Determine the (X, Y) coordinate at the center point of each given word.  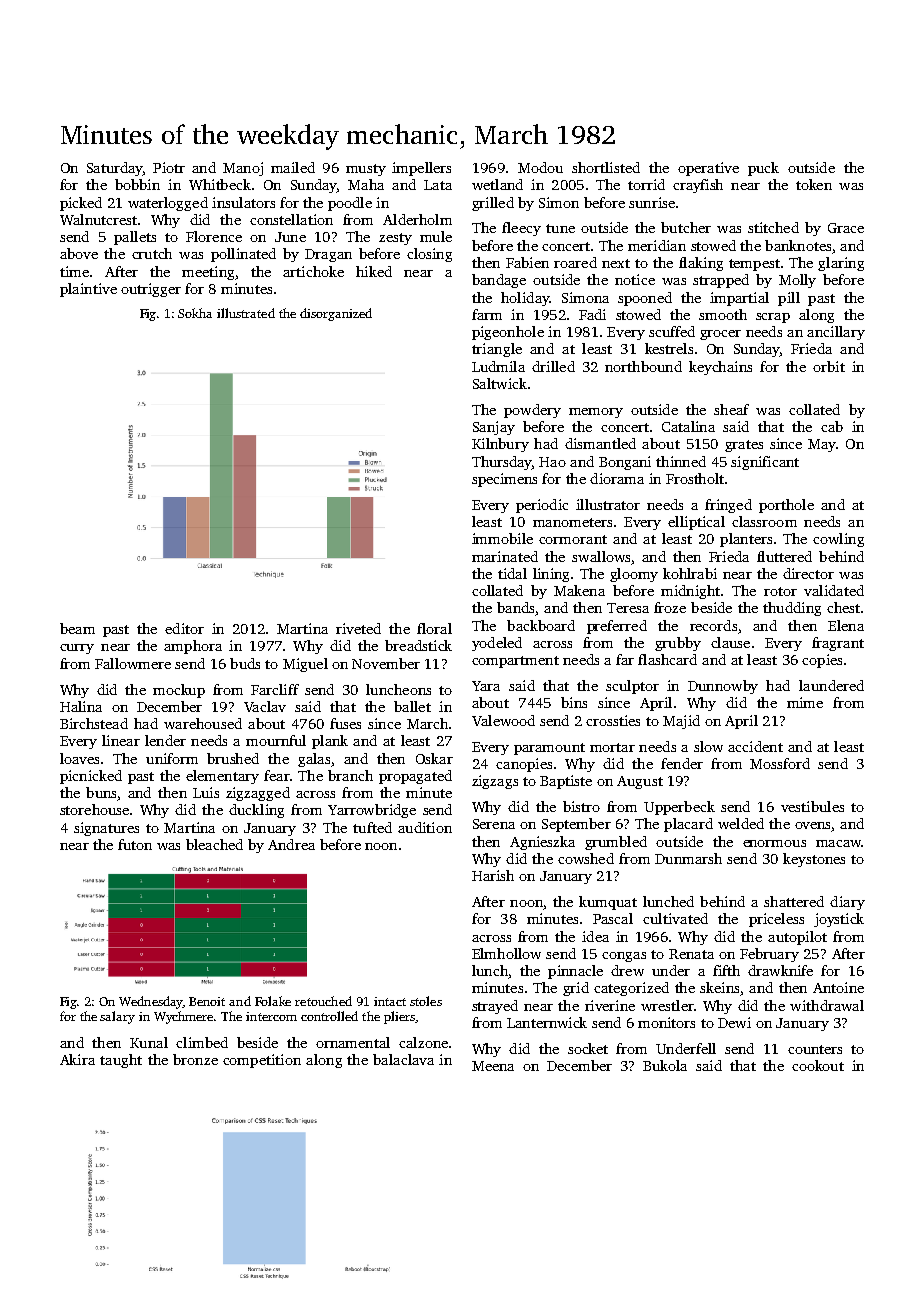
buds (245, 663)
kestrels (669, 348)
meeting (208, 273)
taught (121, 1061)
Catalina (688, 426)
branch (350, 775)
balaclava (403, 1059)
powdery (532, 411)
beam (77, 628)
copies (822, 661)
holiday (525, 299)
